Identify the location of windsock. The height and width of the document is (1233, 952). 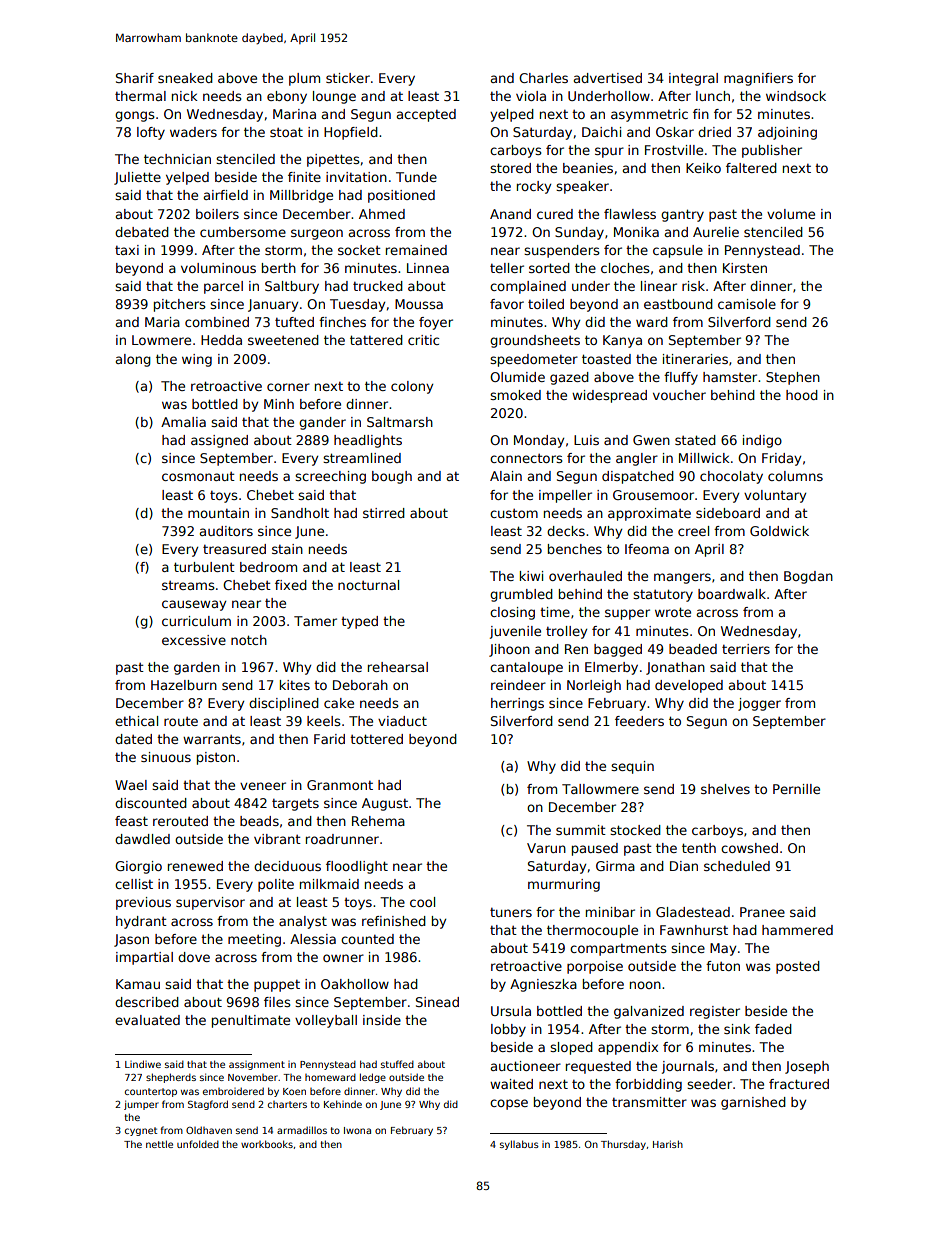
(796, 96).
